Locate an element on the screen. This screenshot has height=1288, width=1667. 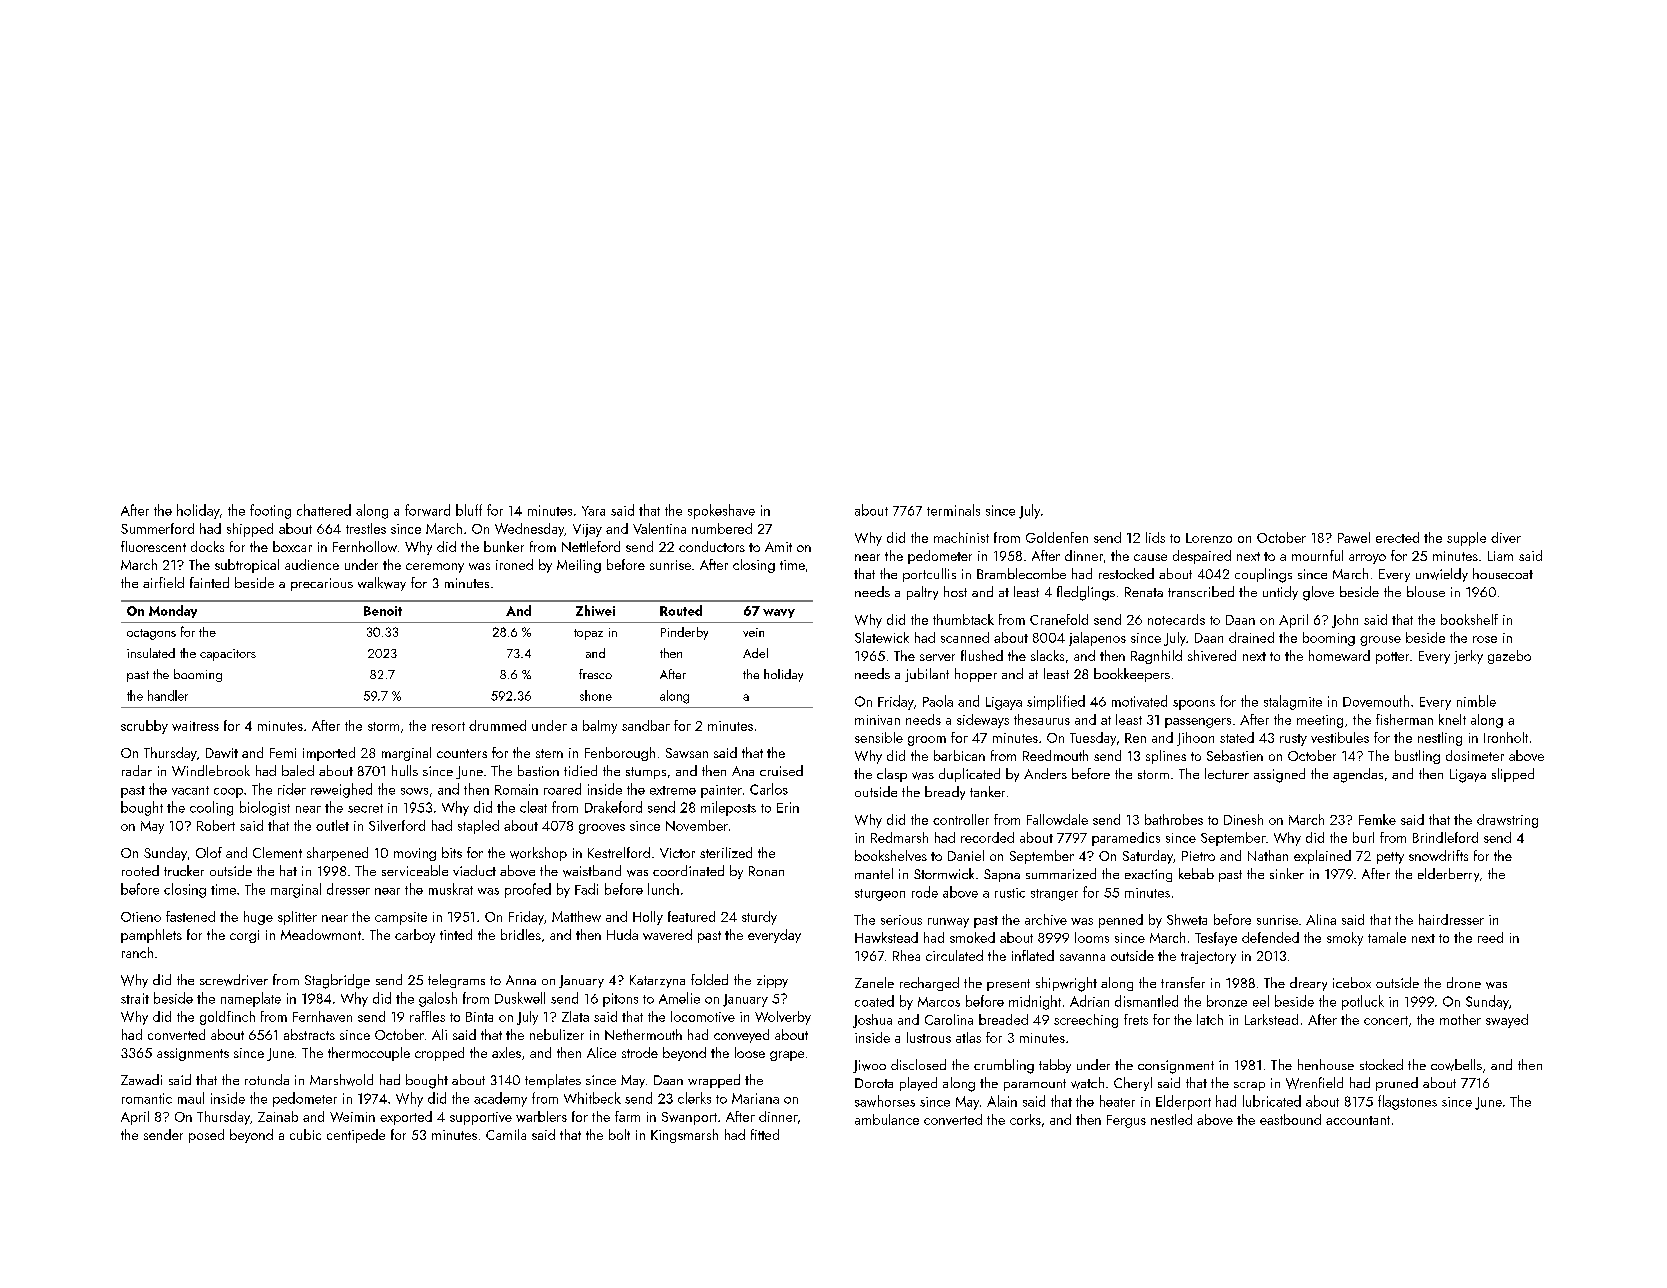
Alain is located at coordinates (1002, 1101).
